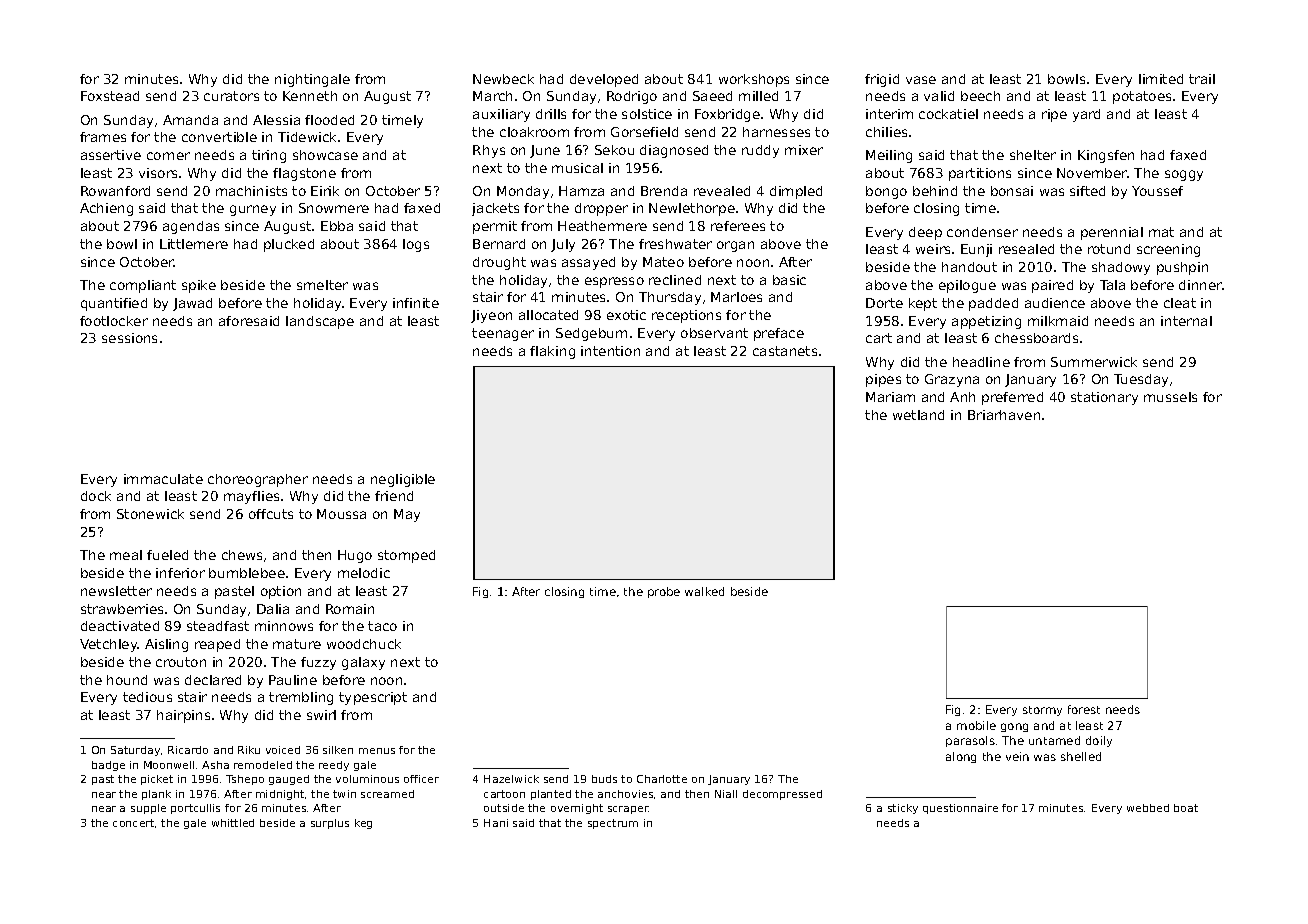 The width and height of the page is (1308, 924). What do you see at coordinates (421, 779) in the page?
I see `officer` at bounding box center [421, 779].
